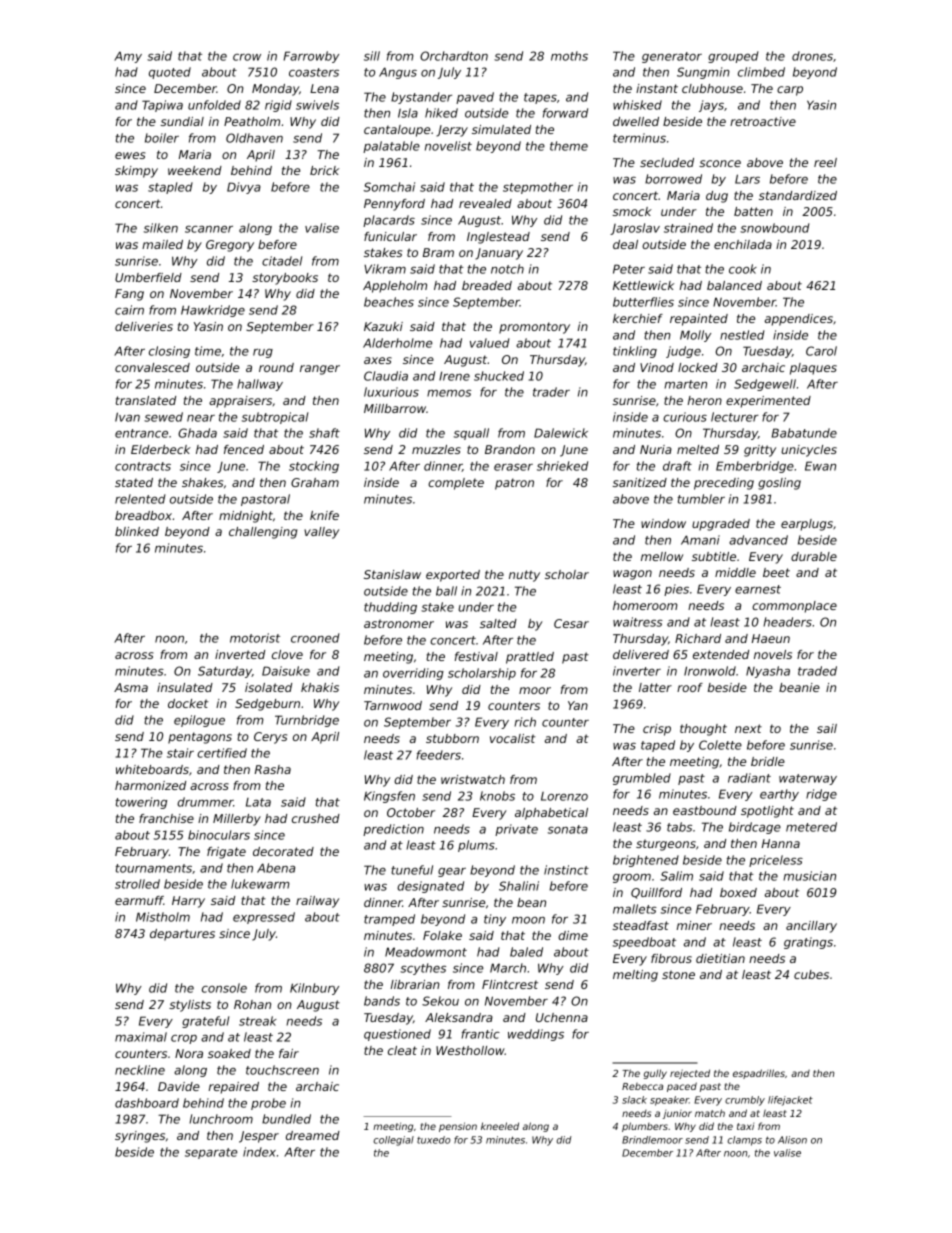  What do you see at coordinates (733, 57) in the page?
I see `grouped` at bounding box center [733, 57].
